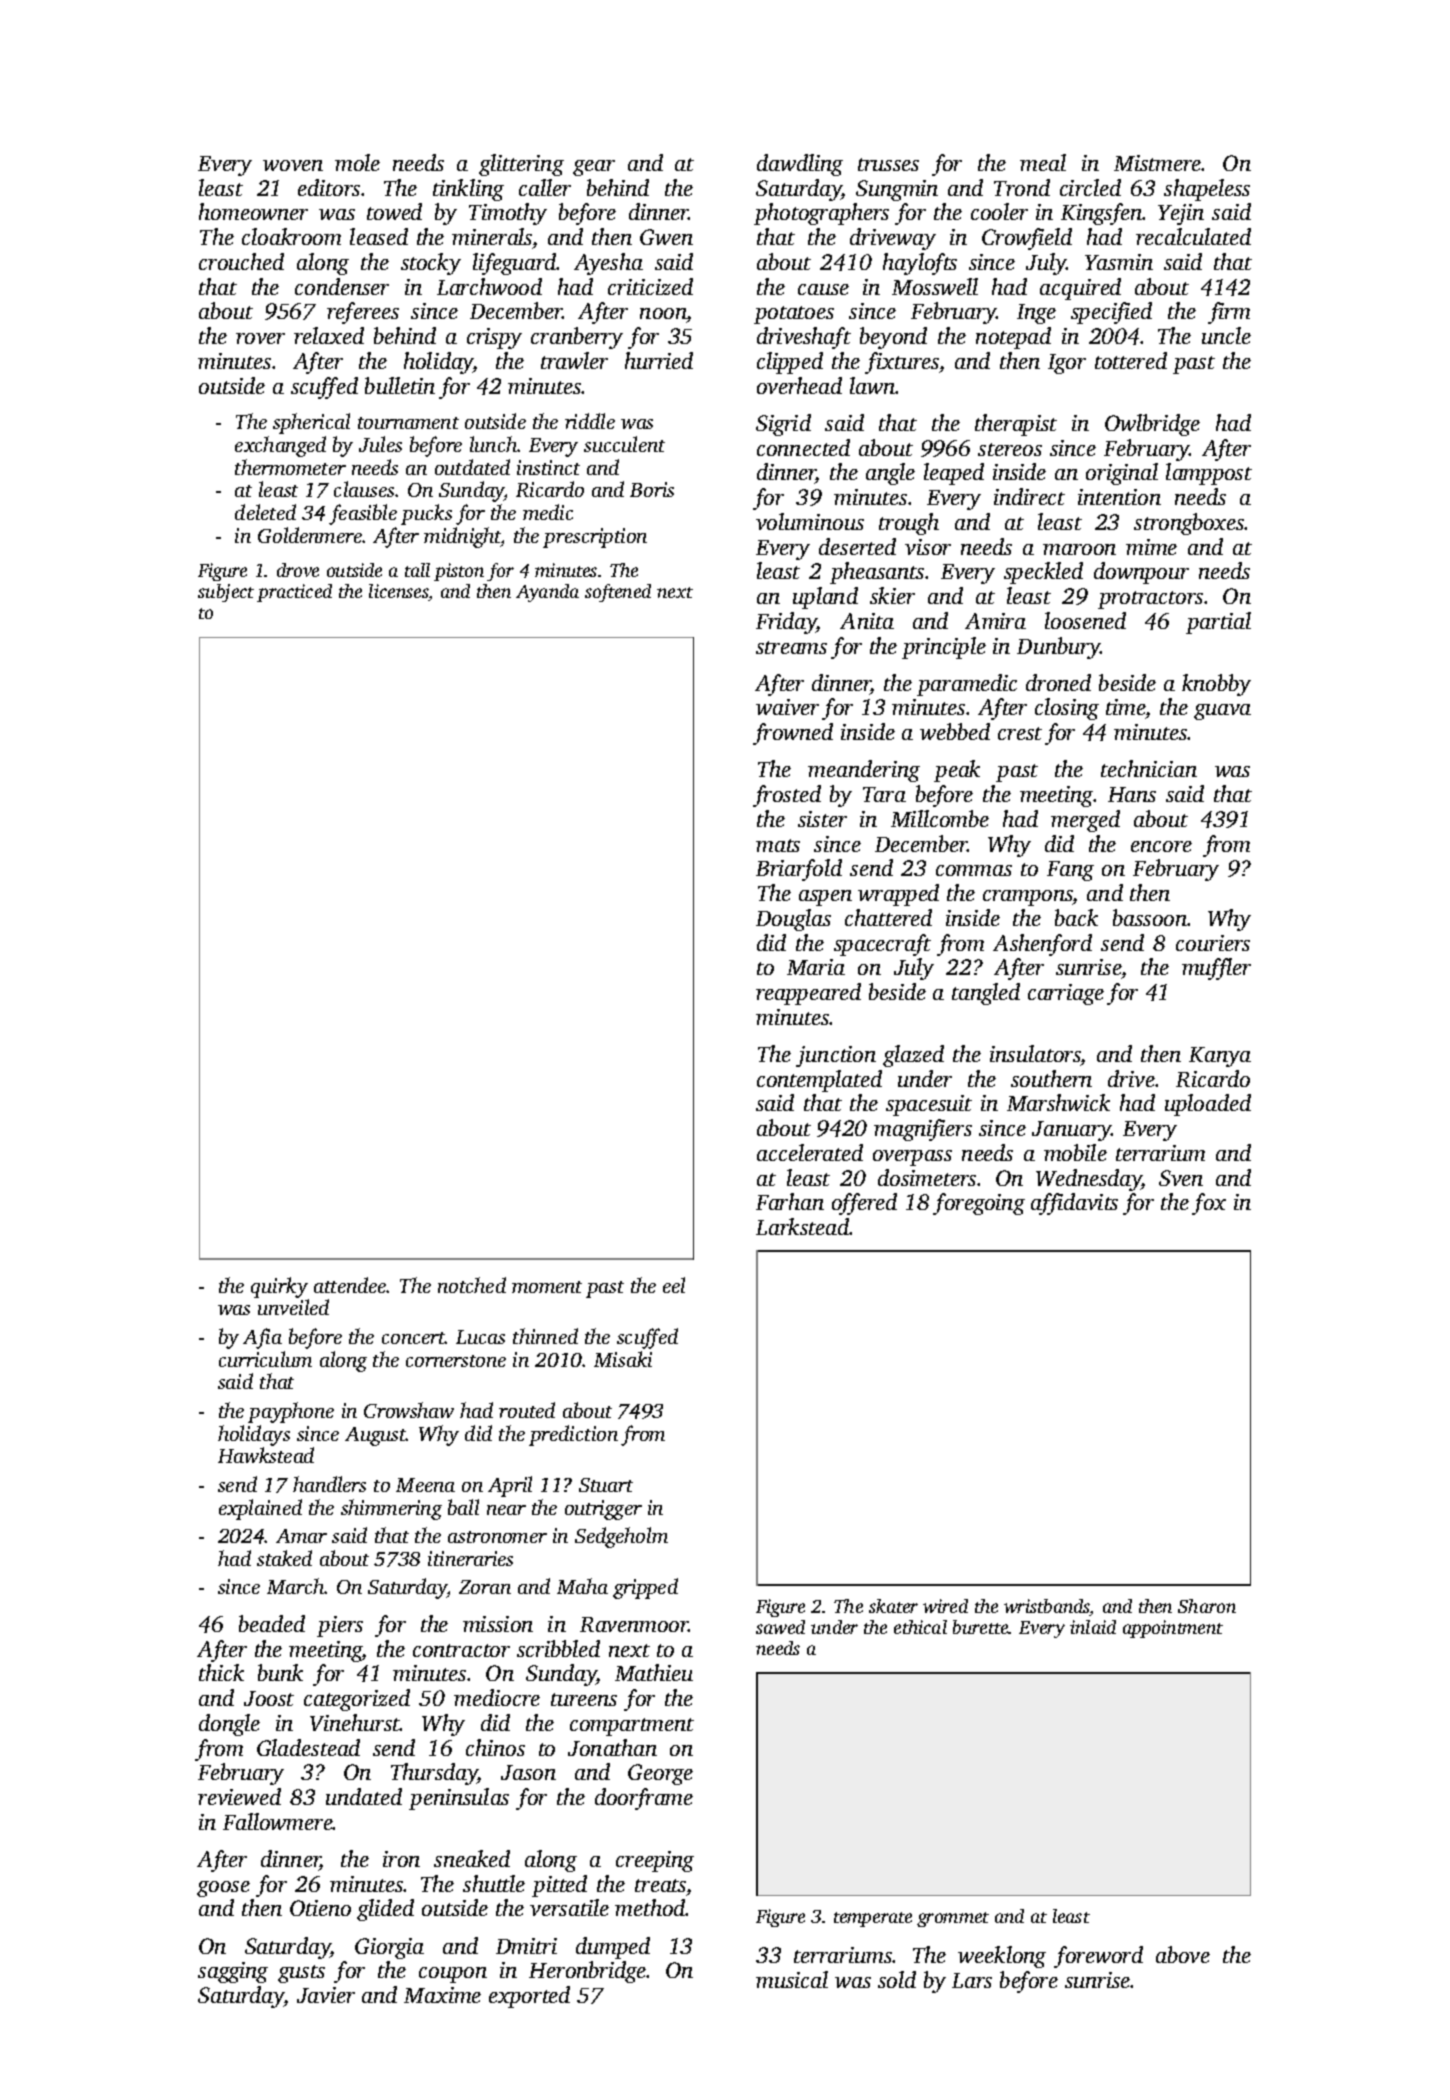 The height and width of the image is (2100, 1450). What do you see at coordinates (526, 1946) in the image?
I see `Dmitri` at bounding box center [526, 1946].
